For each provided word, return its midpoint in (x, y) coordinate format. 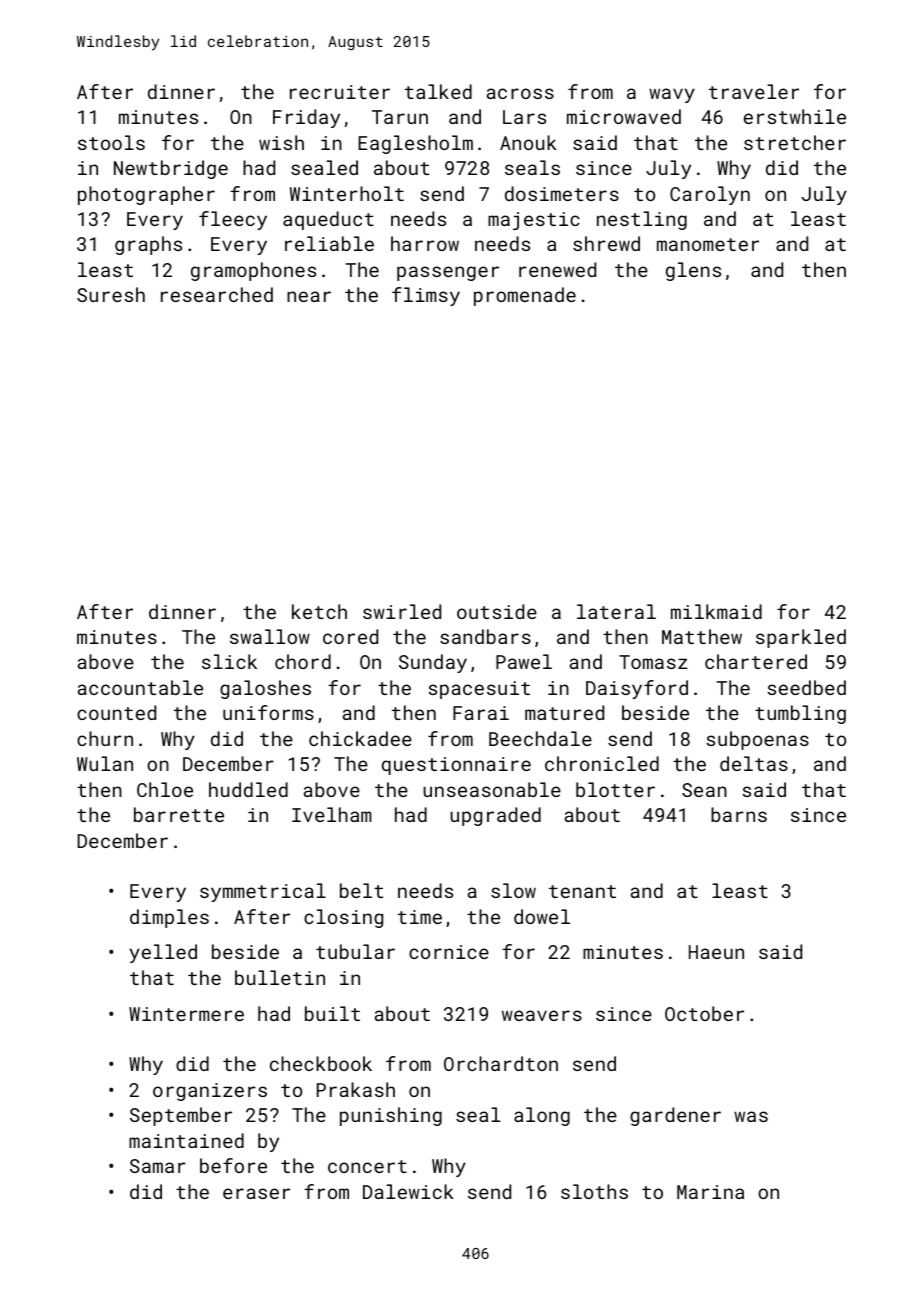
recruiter (340, 92)
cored (350, 636)
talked (438, 91)
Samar (158, 1166)
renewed (557, 269)
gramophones (253, 271)
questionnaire (456, 766)
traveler (754, 91)
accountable (140, 687)
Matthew (702, 636)
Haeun (716, 952)
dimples (169, 918)
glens (693, 271)
